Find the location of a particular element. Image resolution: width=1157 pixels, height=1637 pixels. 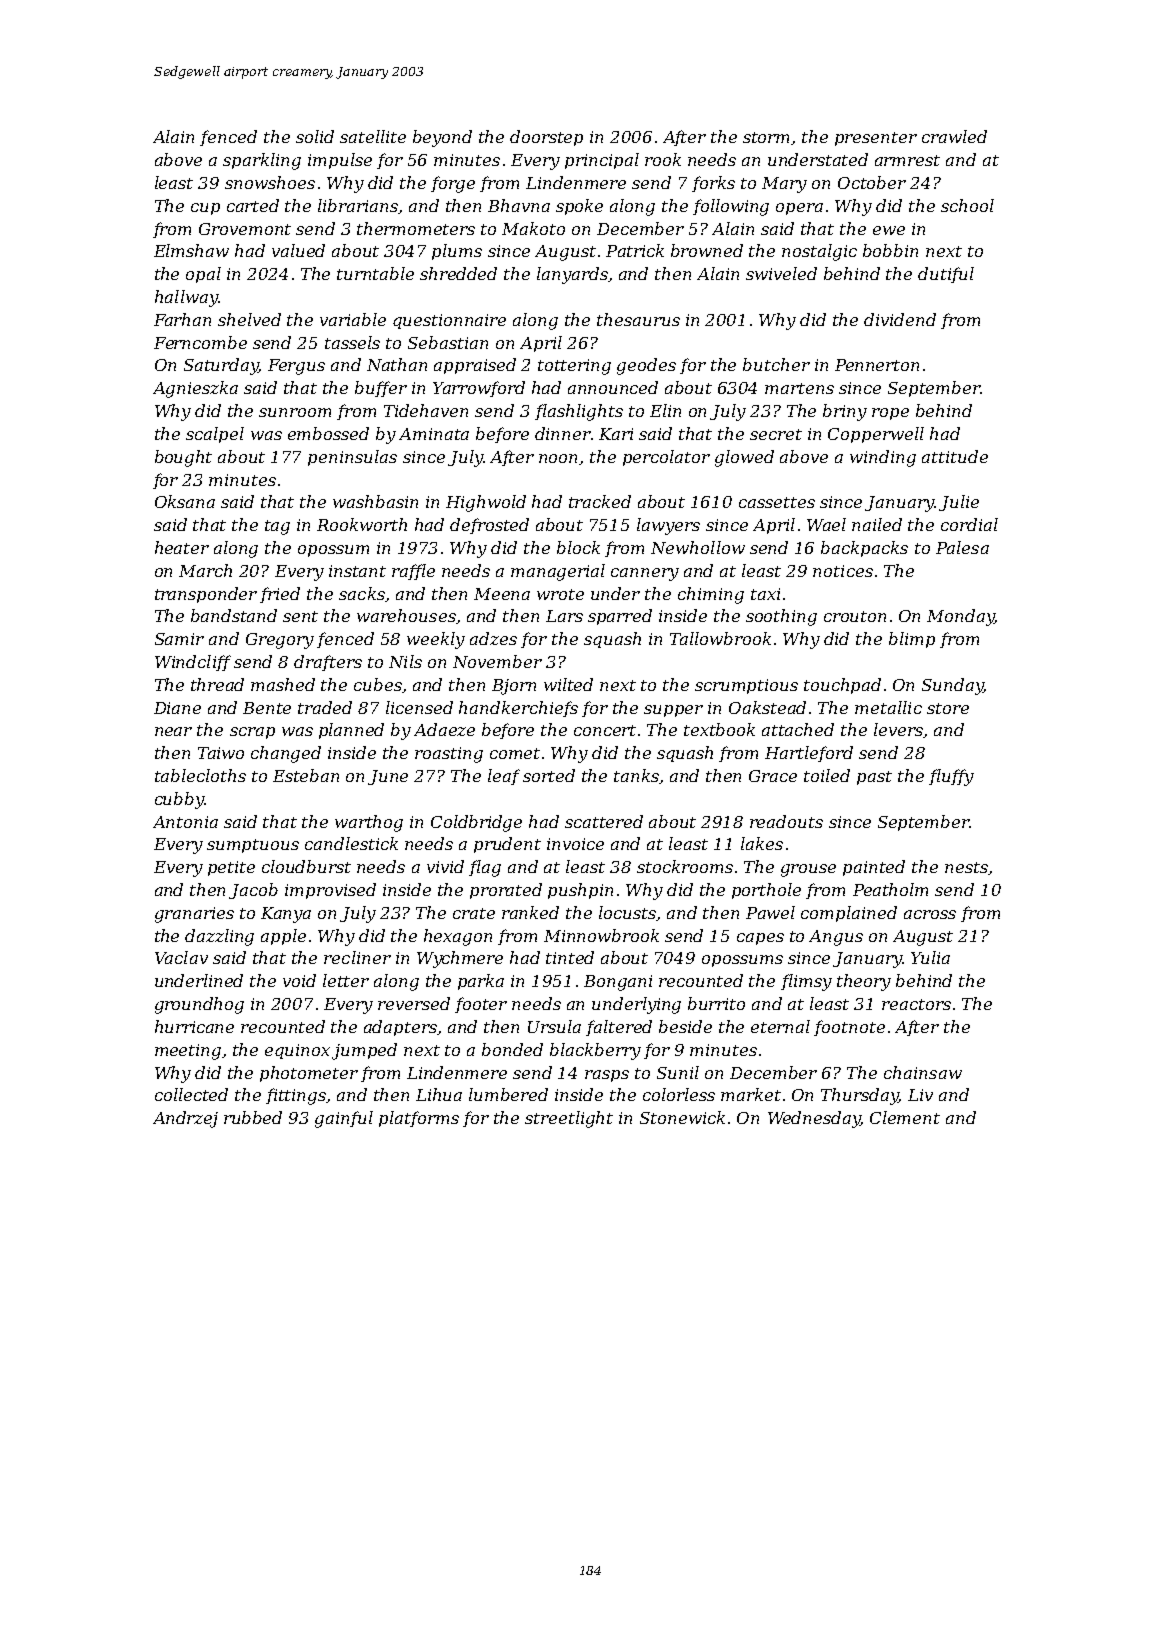

Yarrowford is located at coordinates (479, 389).
